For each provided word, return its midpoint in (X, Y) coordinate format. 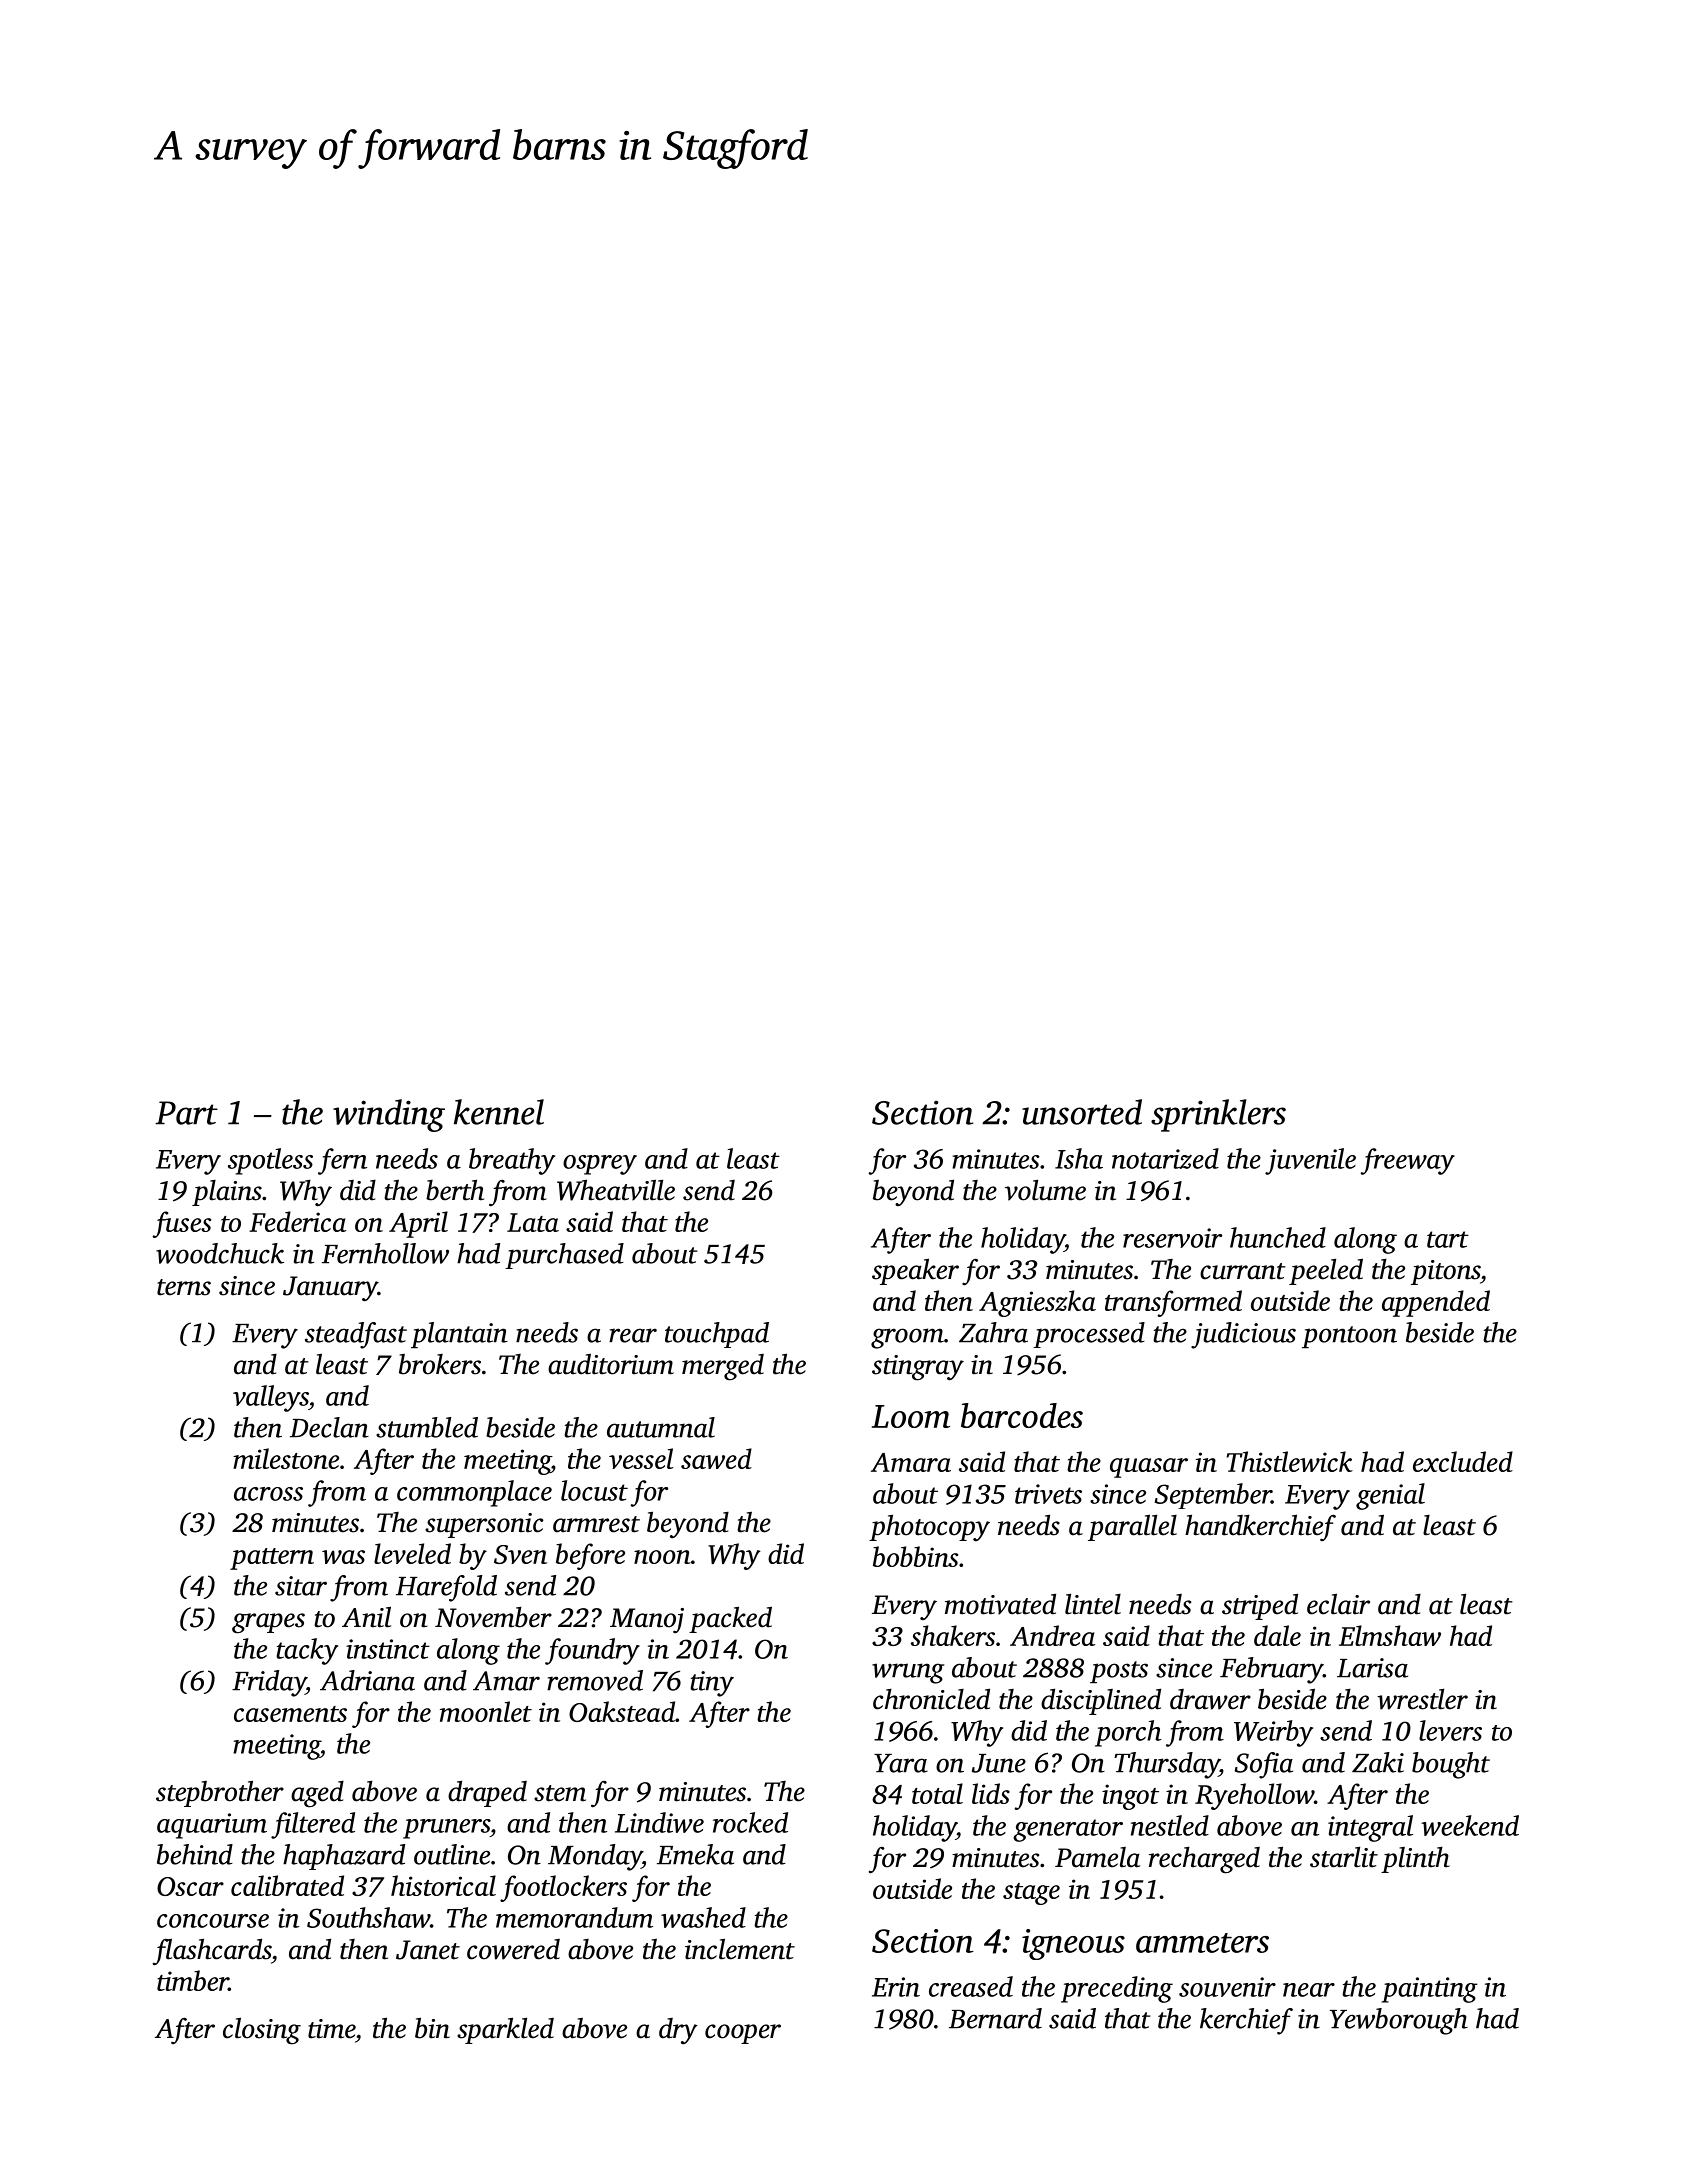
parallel (1132, 1527)
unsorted (1082, 1112)
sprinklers (1218, 1115)
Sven (520, 1554)
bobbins (915, 1556)
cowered (513, 1949)
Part (186, 1113)
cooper (743, 2034)
